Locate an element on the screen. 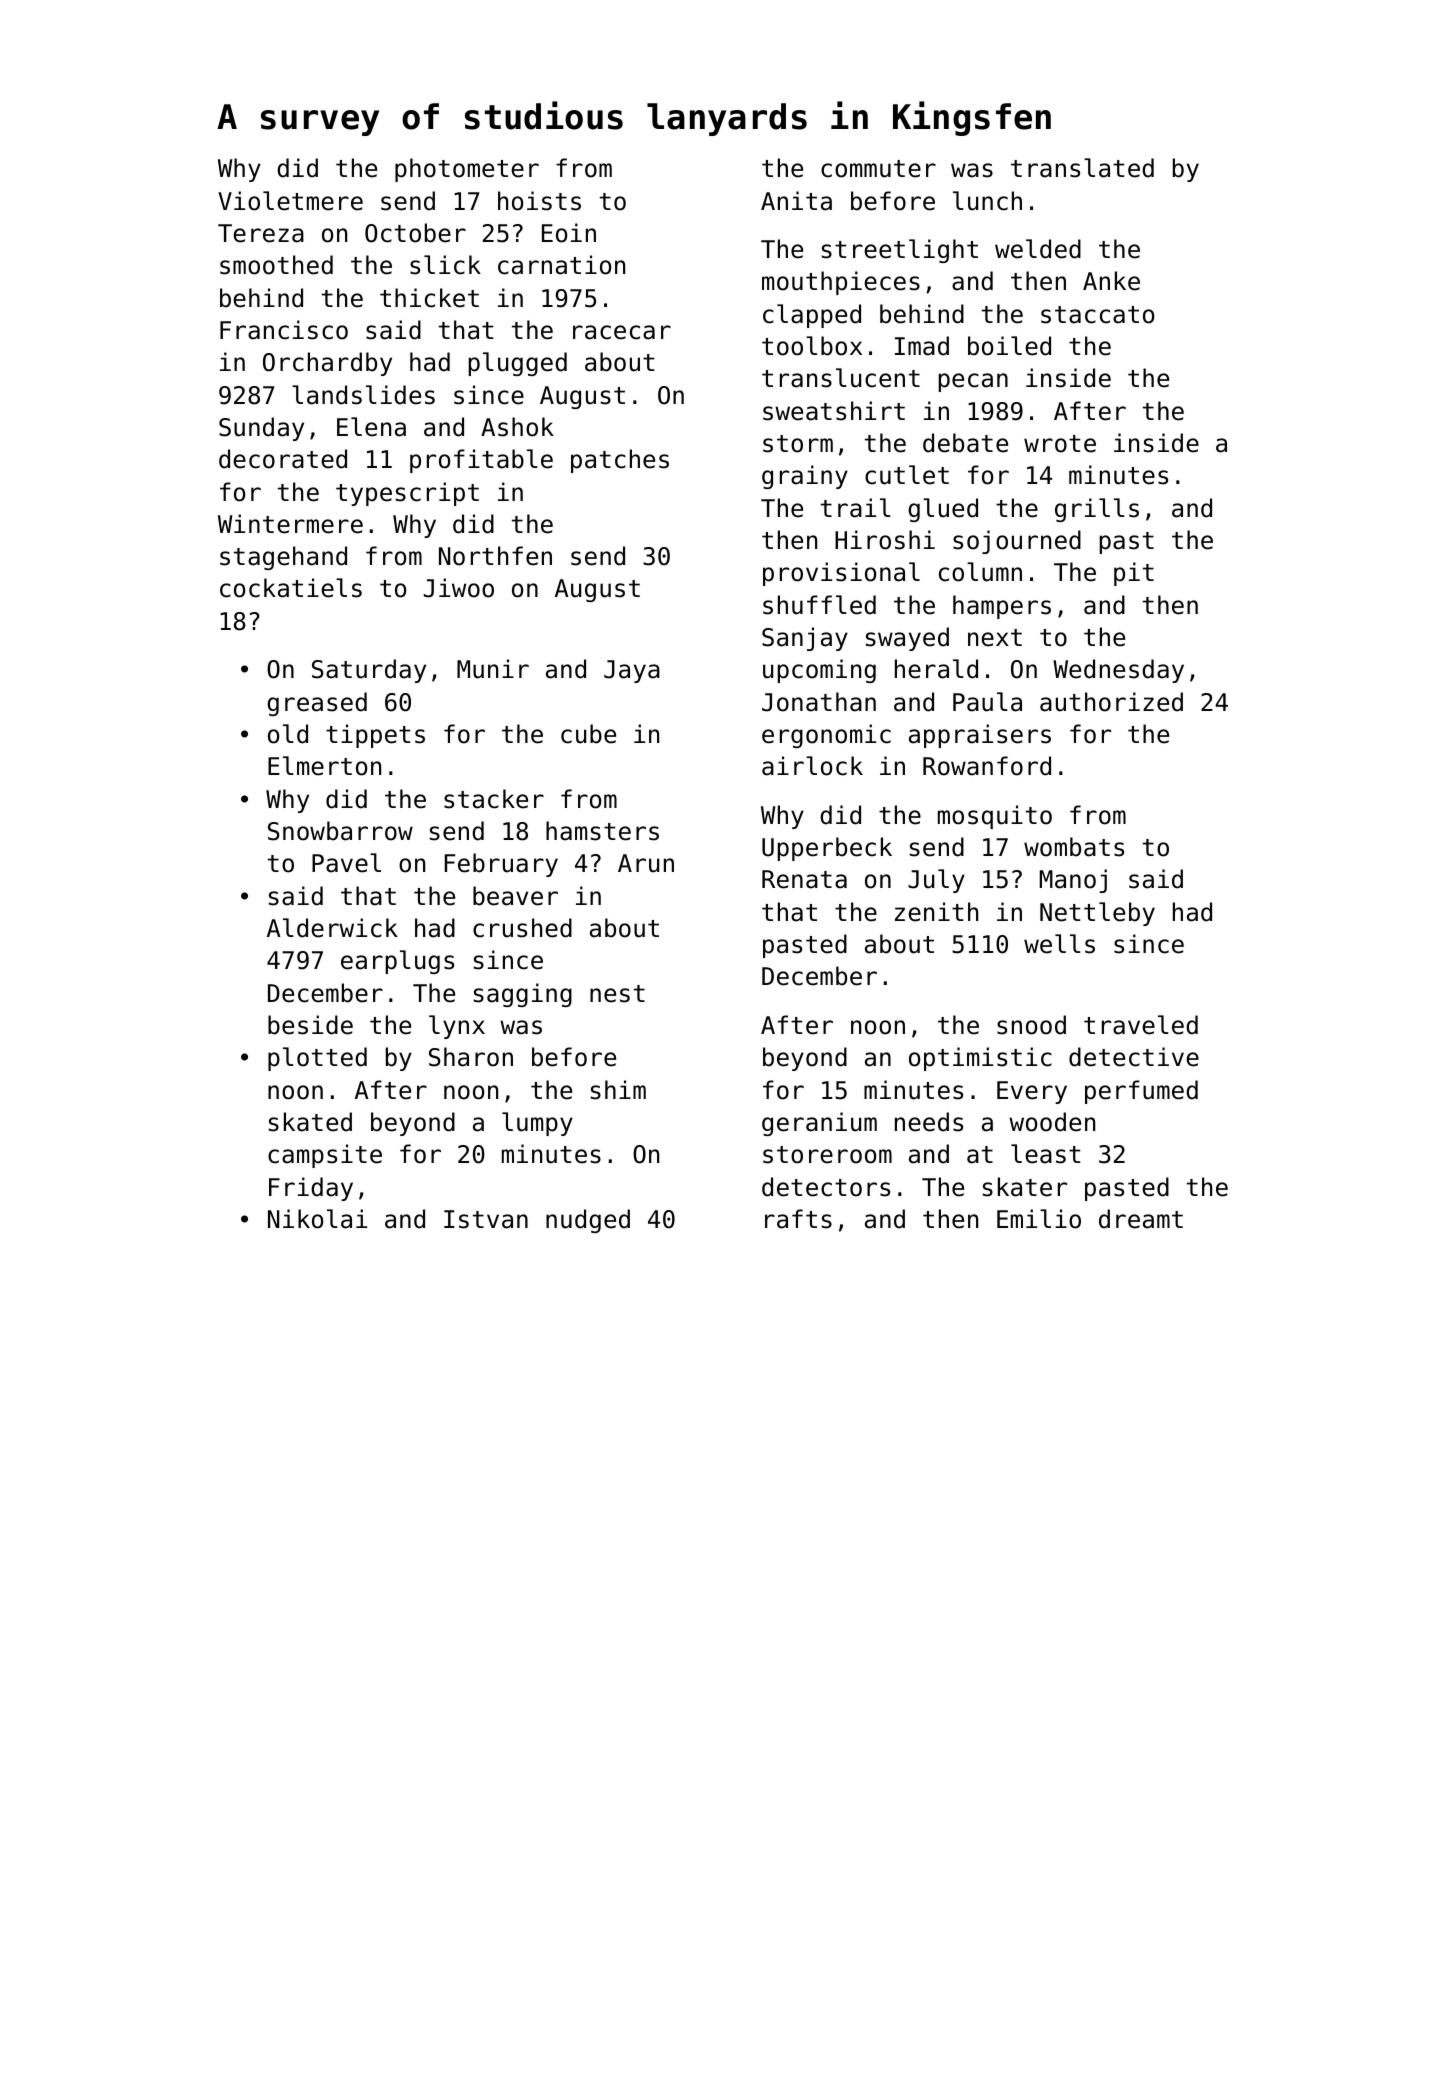 The image size is (1450, 2100). mouthpieces is located at coordinates (841, 283).
